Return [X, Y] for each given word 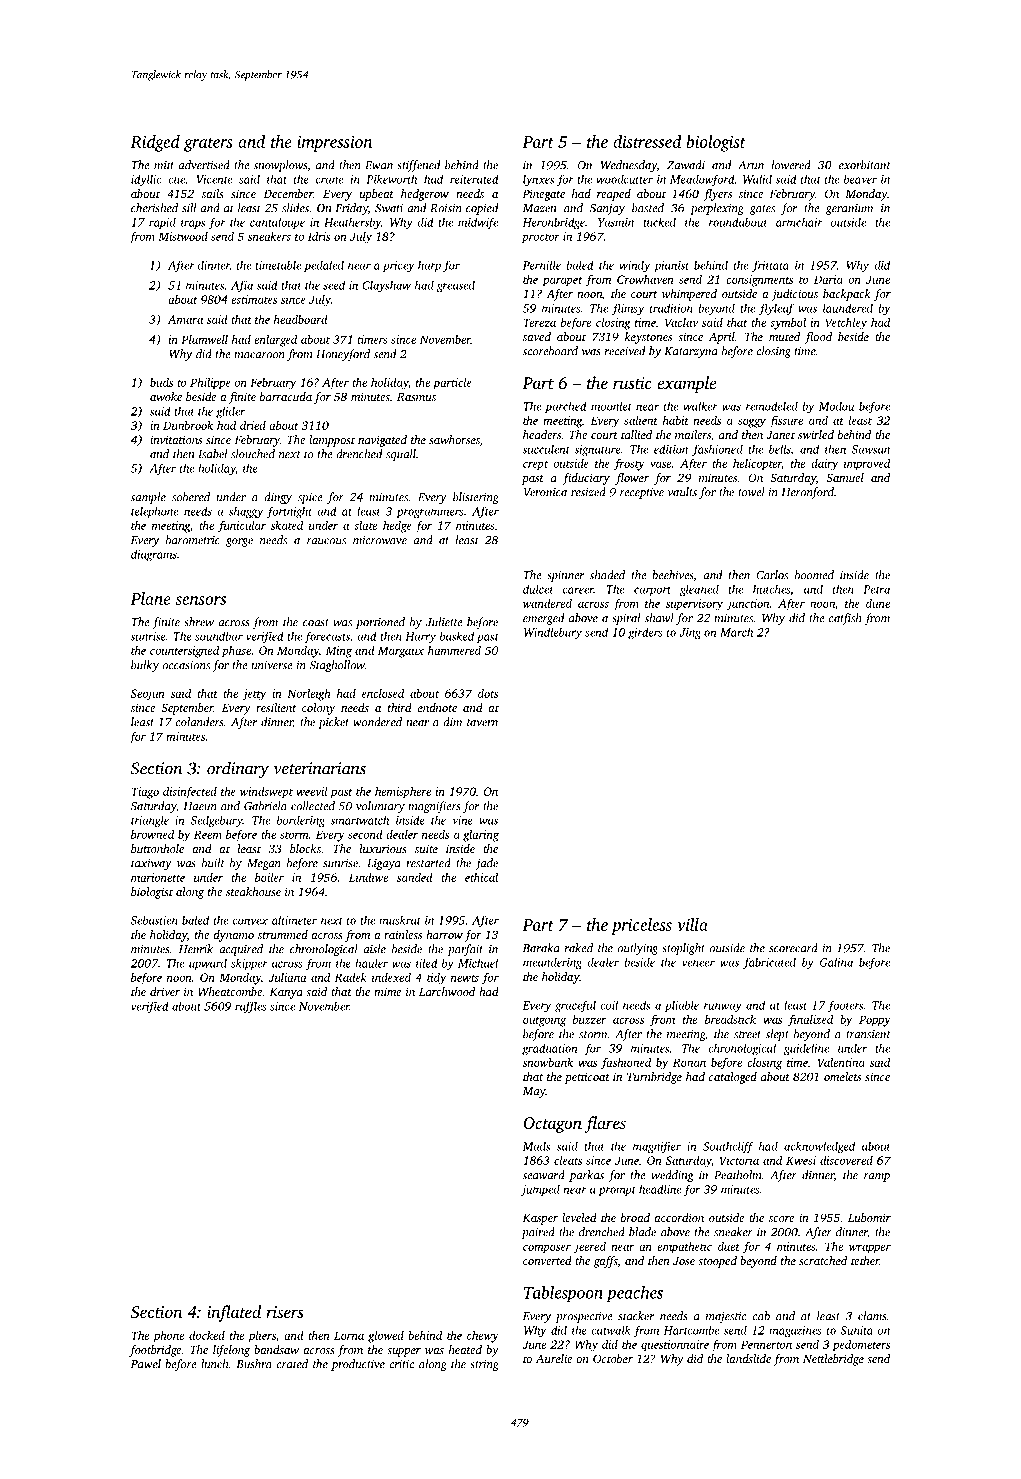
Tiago [145, 793]
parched [566, 407]
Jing [690, 633]
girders [645, 633]
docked [207, 1335]
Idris [319, 236]
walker [701, 406]
